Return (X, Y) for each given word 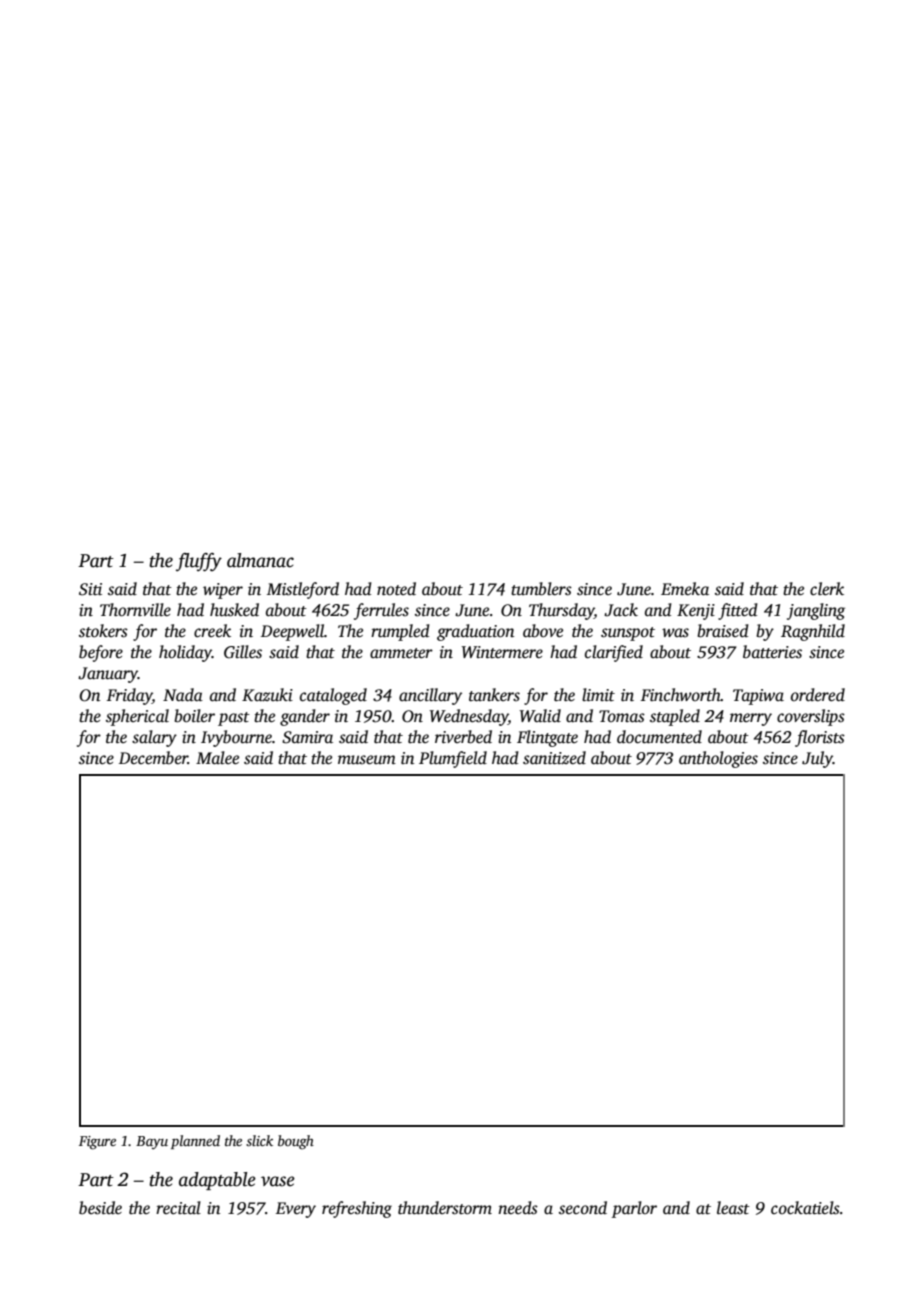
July (817, 759)
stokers (103, 631)
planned (195, 1142)
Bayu (152, 1142)
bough (296, 1142)
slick (259, 1140)
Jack (621, 610)
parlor (634, 1209)
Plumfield (453, 759)
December (153, 758)
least (733, 1208)
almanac (260, 560)
